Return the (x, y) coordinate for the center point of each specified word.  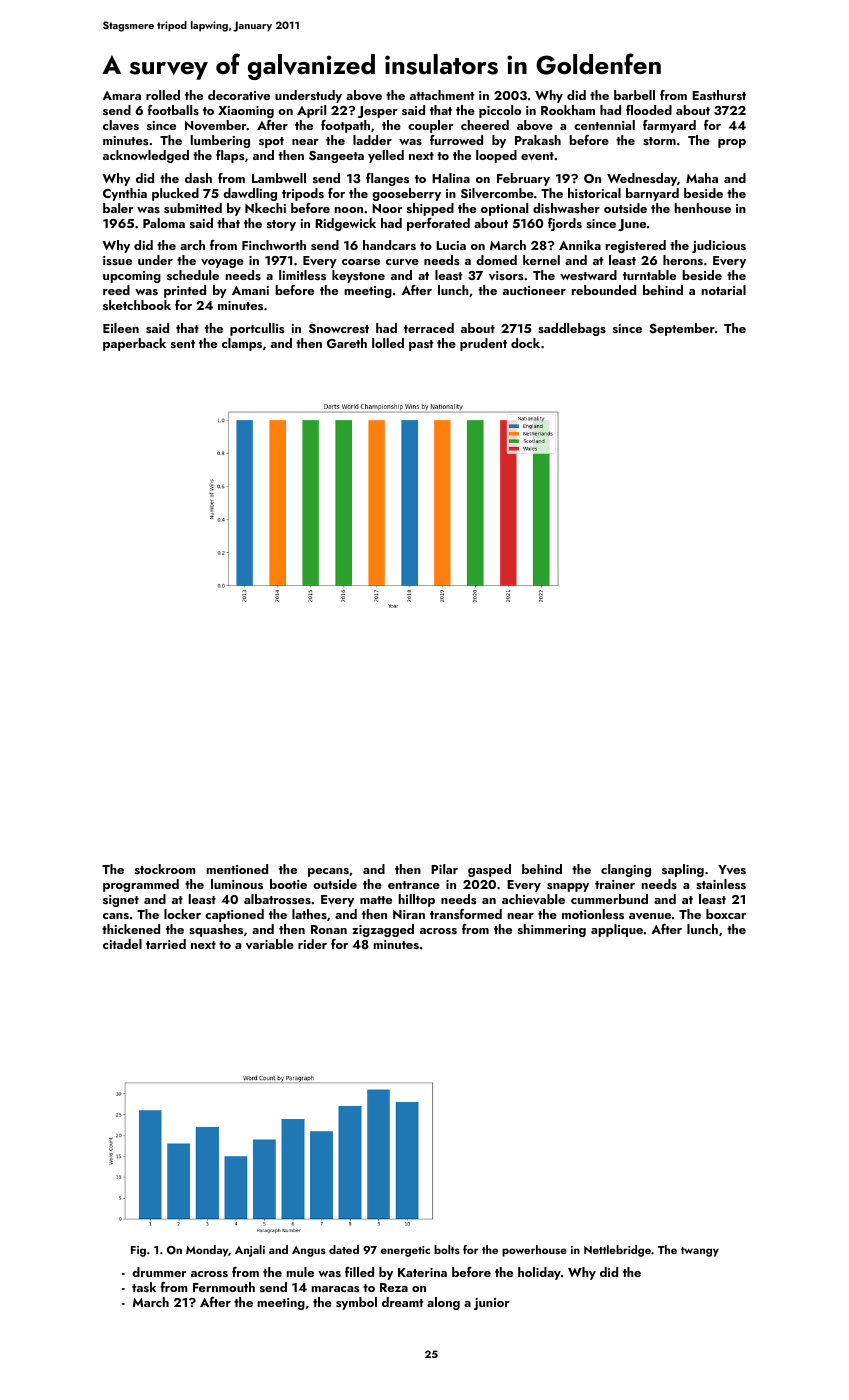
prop (732, 143)
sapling (683, 870)
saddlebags (572, 329)
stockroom (165, 869)
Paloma (164, 223)
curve (402, 262)
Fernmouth (224, 1287)
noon (348, 210)
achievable (533, 899)
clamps (242, 344)
